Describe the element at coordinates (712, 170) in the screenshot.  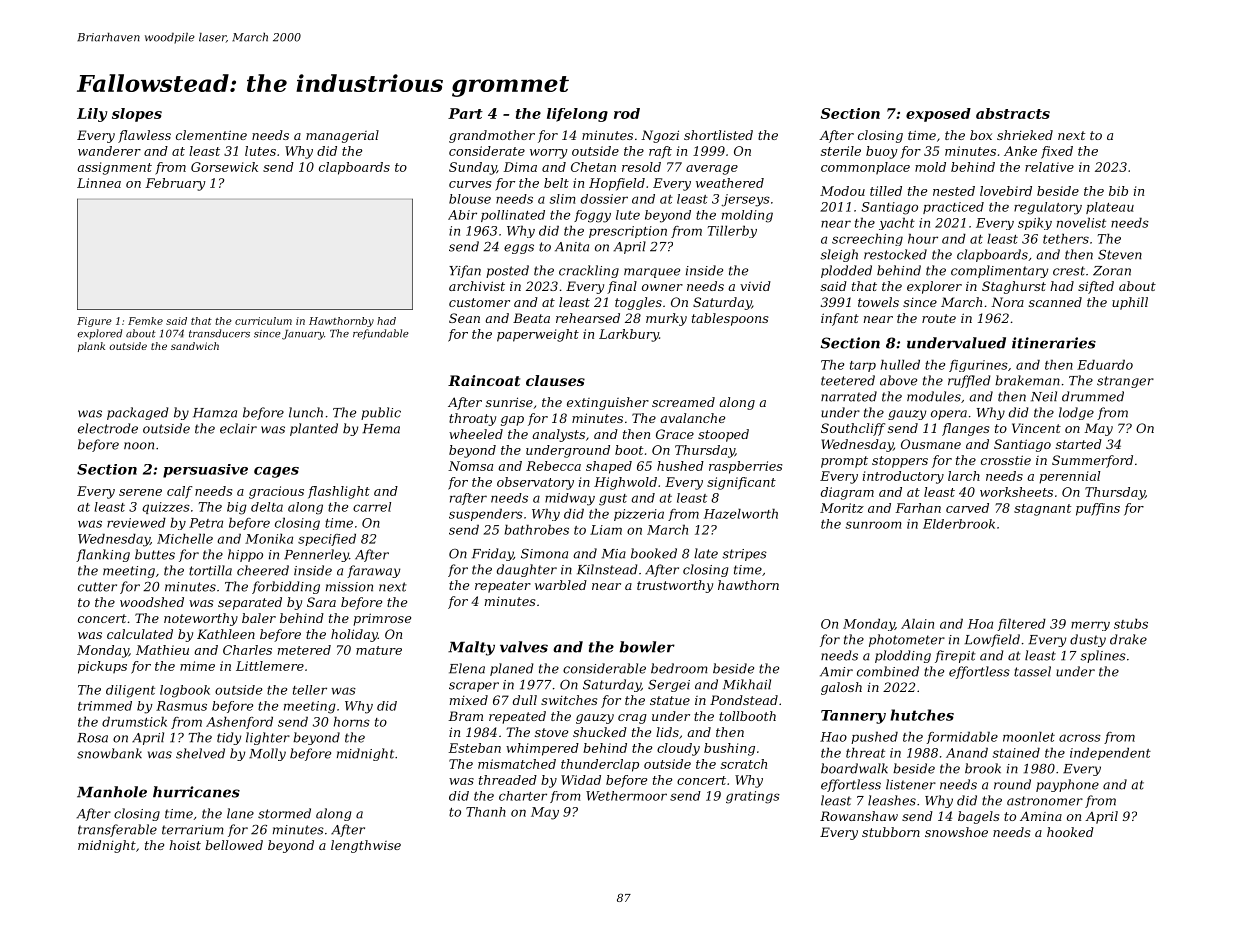
I see `average` at that location.
